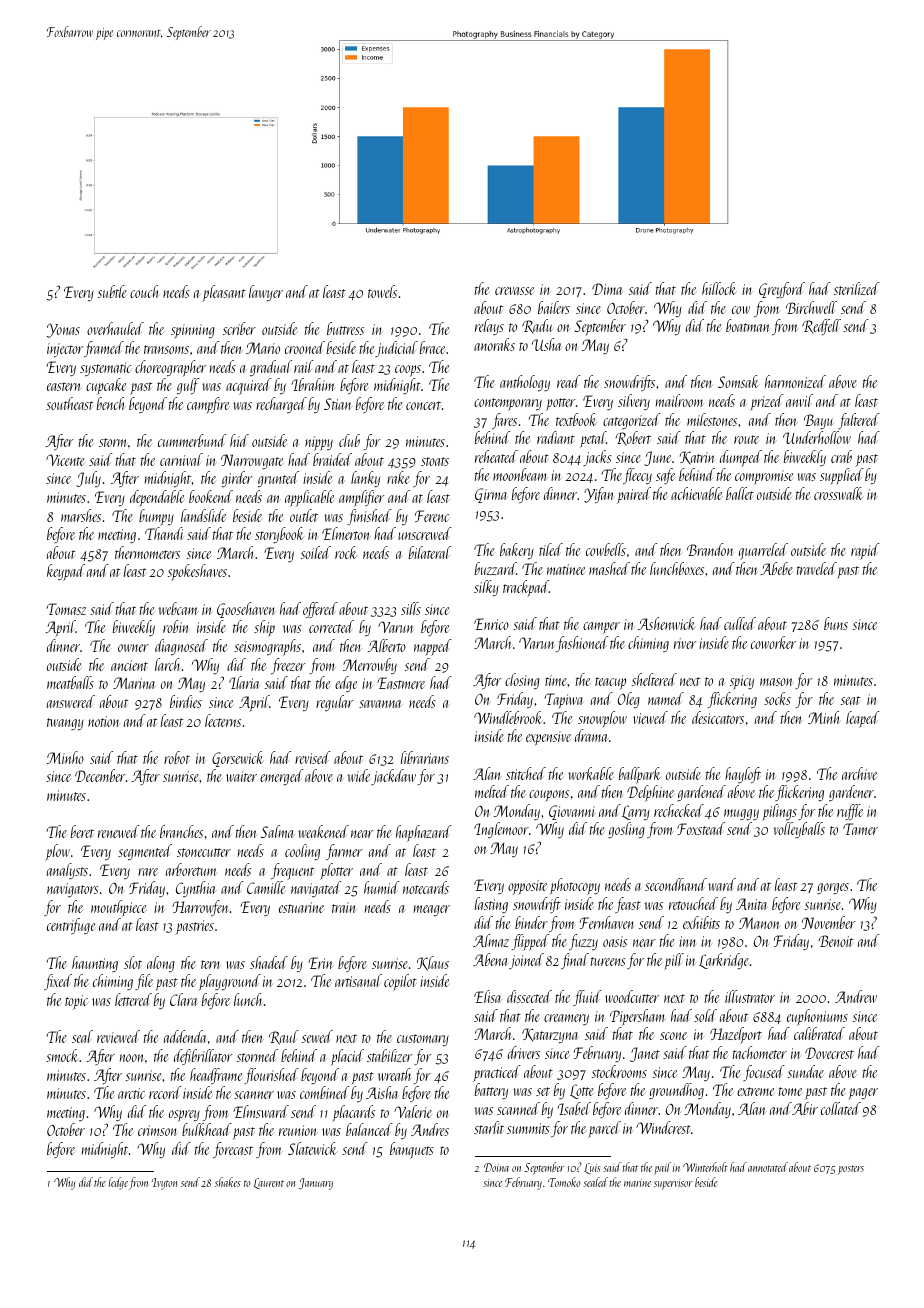 Image resolution: width=924 pixels, height=1308 pixels. I want to click on beret, so click(82, 831).
